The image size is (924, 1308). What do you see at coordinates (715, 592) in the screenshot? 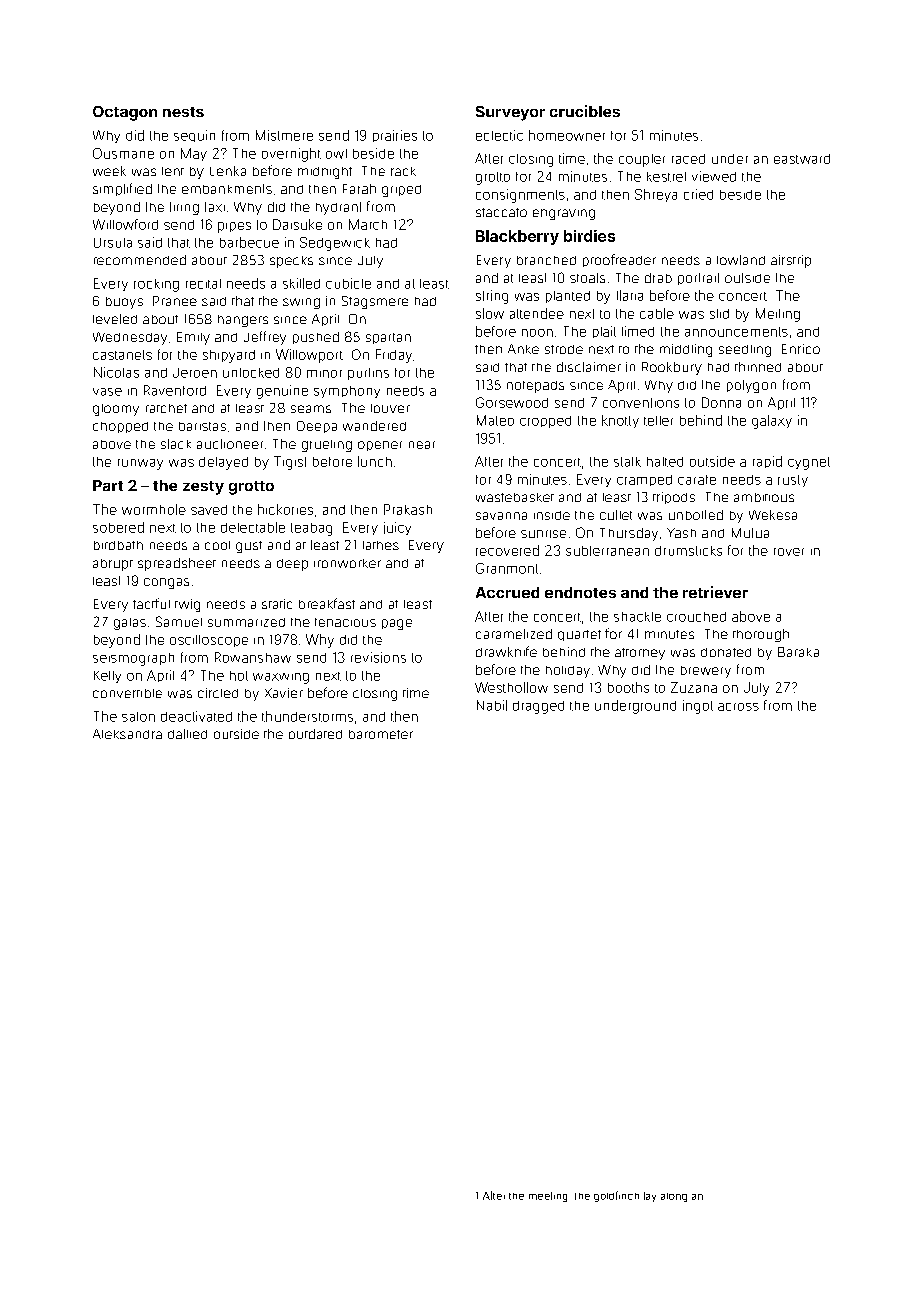
I see `retriever` at bounding box center [715, 592].
